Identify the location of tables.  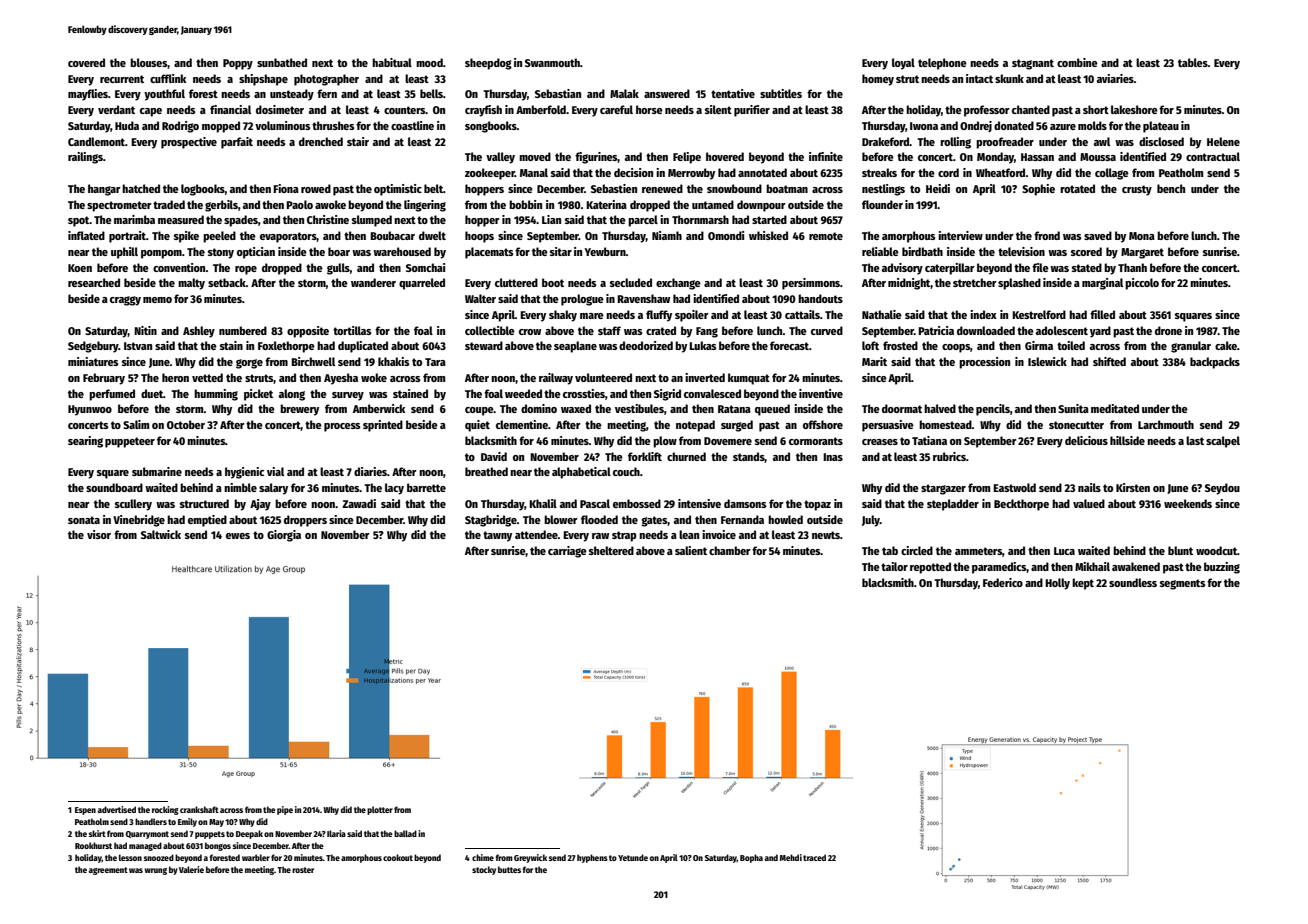
(1193, 62).
